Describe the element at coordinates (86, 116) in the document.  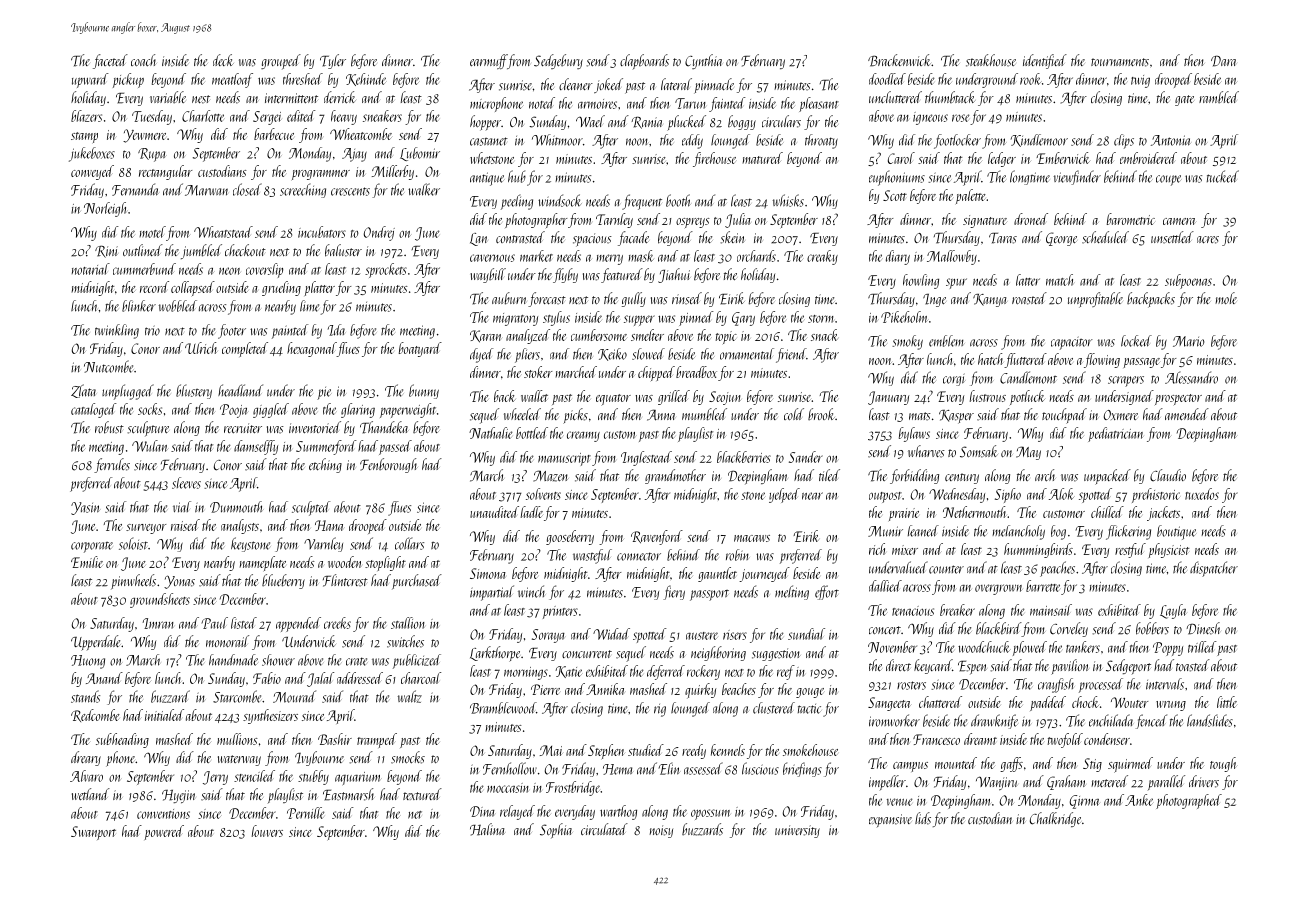
I see `blazers` at that location.
